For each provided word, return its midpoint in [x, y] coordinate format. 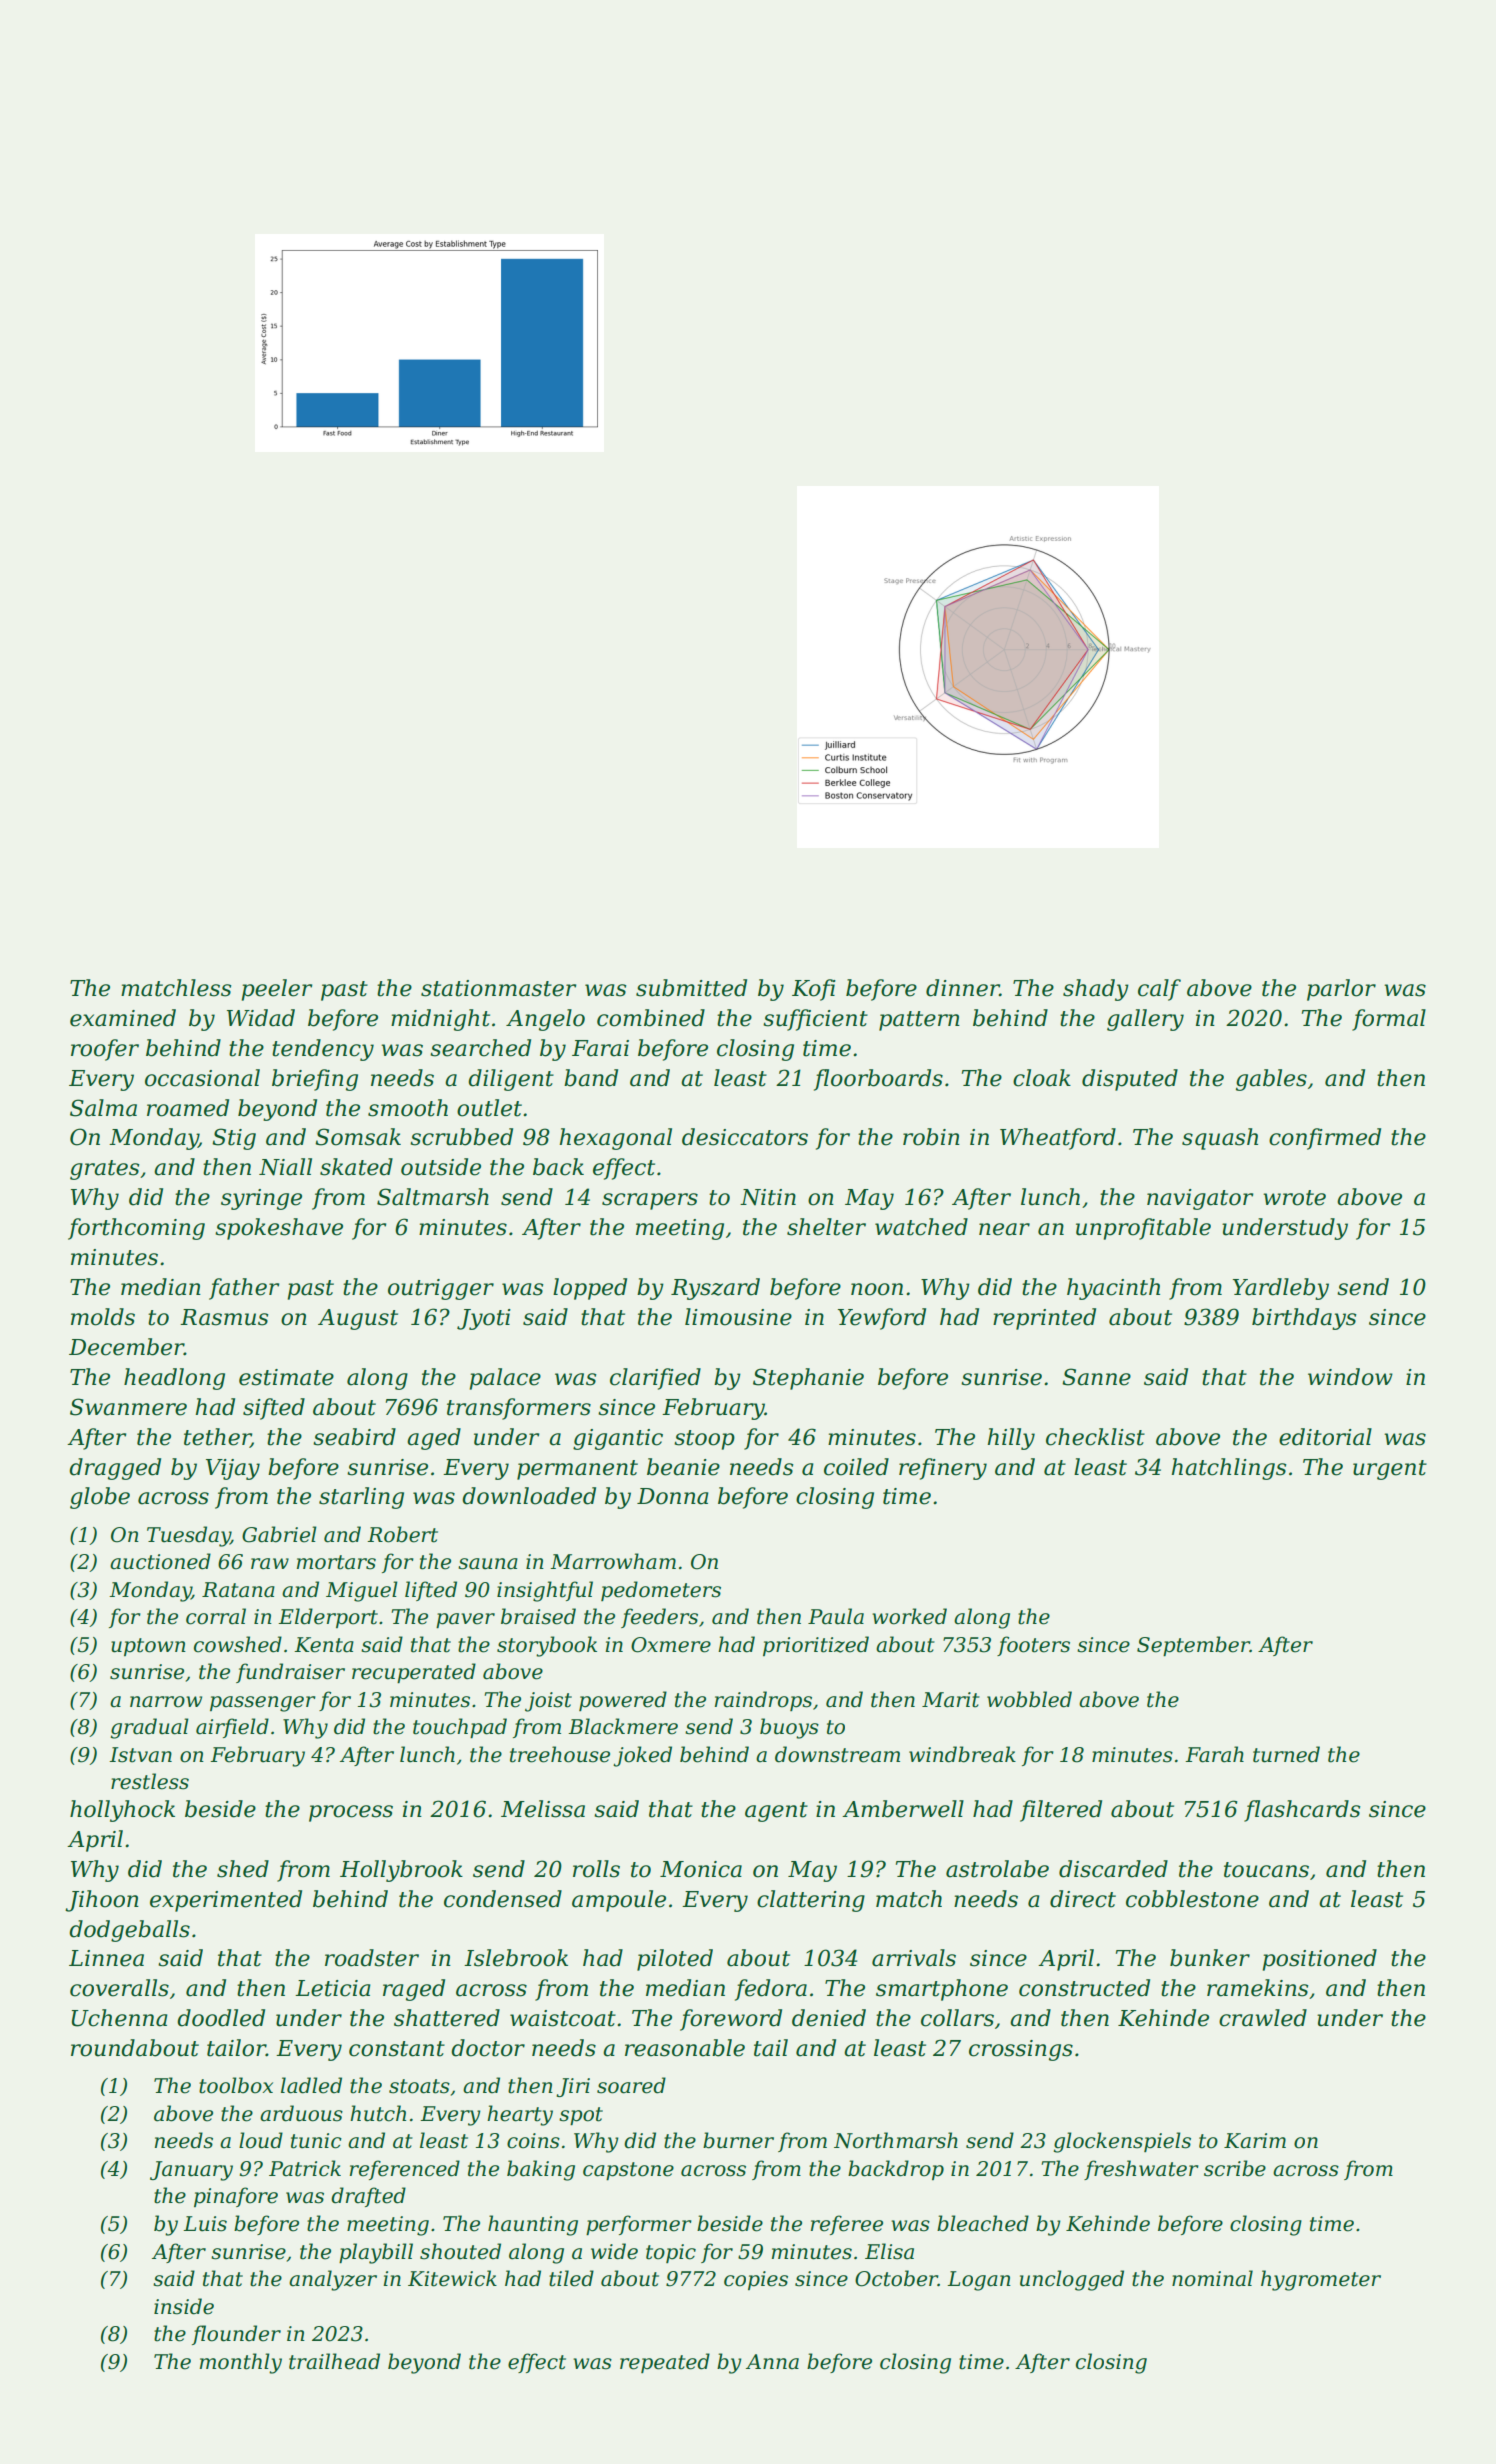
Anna [772, 2362]
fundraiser [290, 1673]
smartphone [942, 1990]
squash [1220, 1139]
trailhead [334, 2361]
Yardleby [1281, 1289]
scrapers [650, 1201]
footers [1033, 1646]
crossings [1021, 2050]
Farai [600, 1048]
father [244, 1289]
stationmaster [498, 988]
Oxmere [671, 1645]
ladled [311, 2085]
